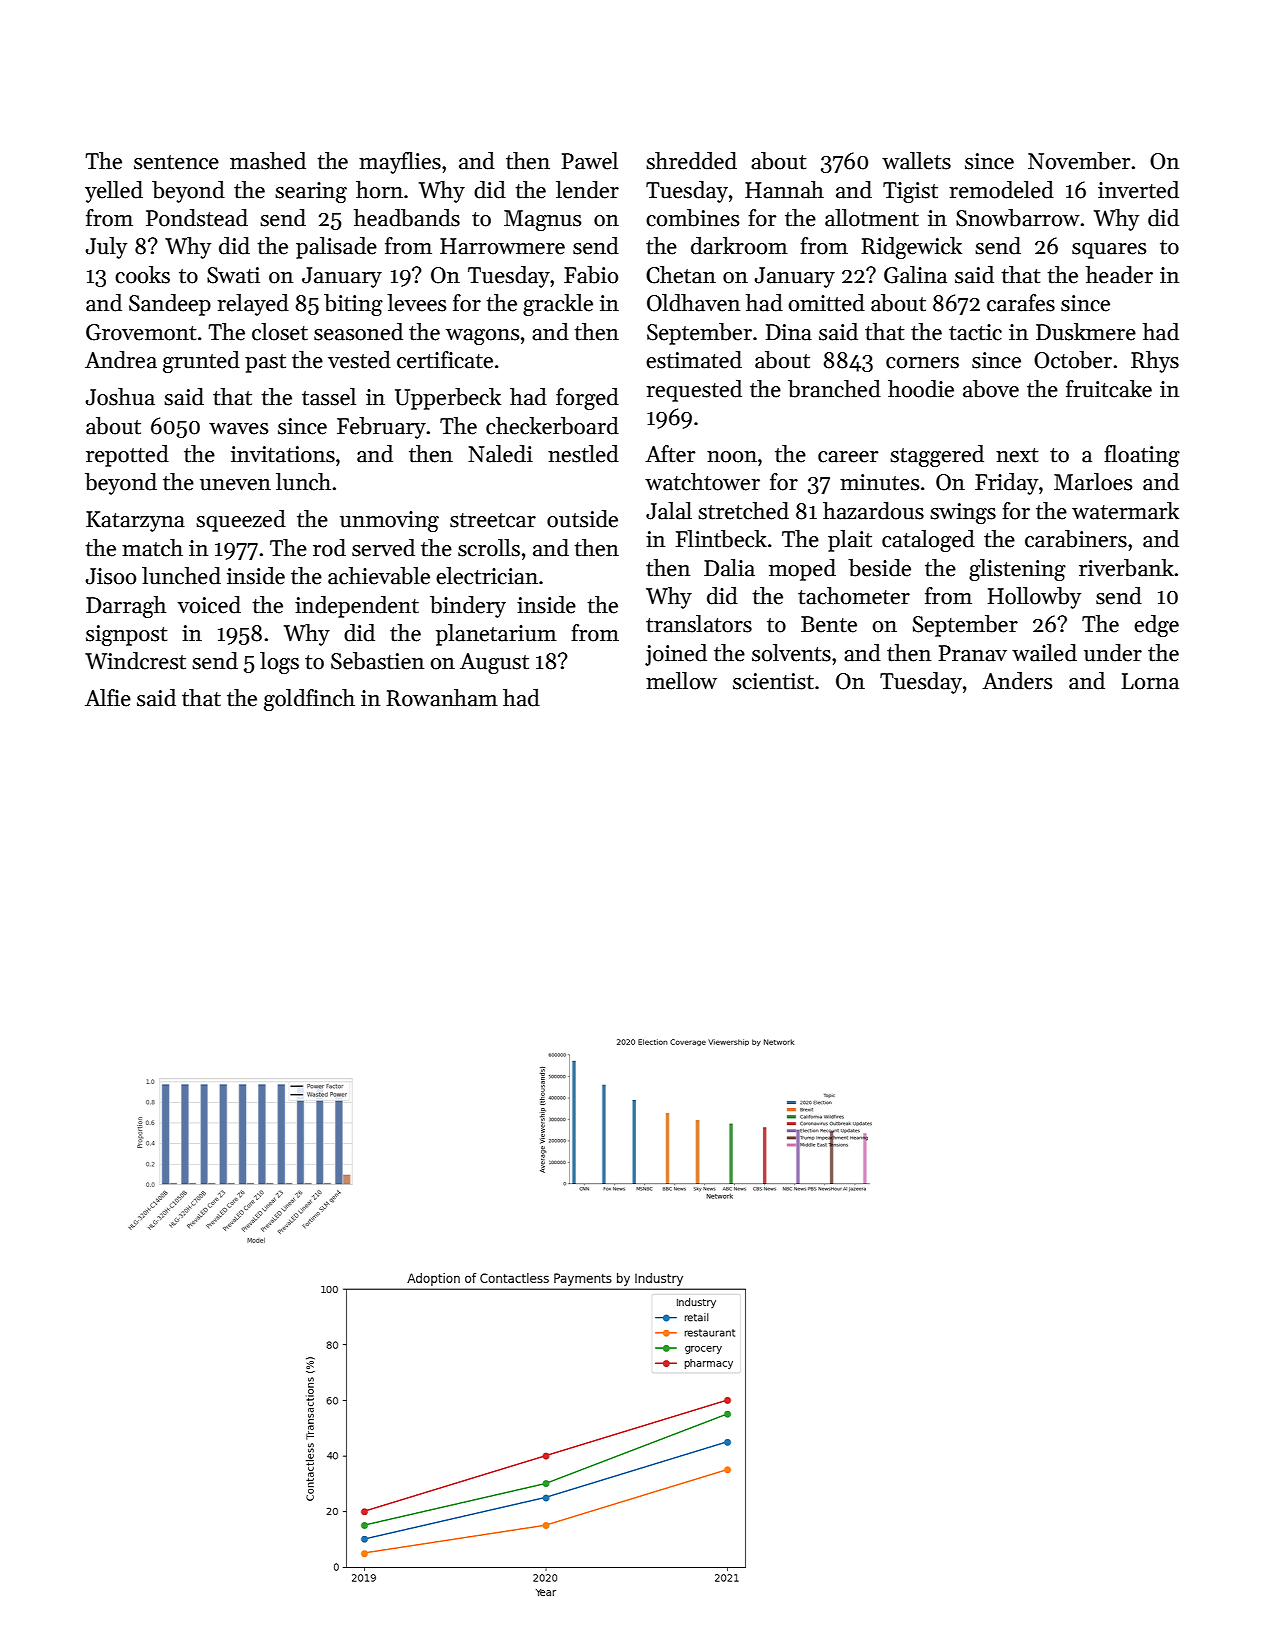 This screenshot has width=1265, height=1636. I want to click on electrician, so click(487, 576).
